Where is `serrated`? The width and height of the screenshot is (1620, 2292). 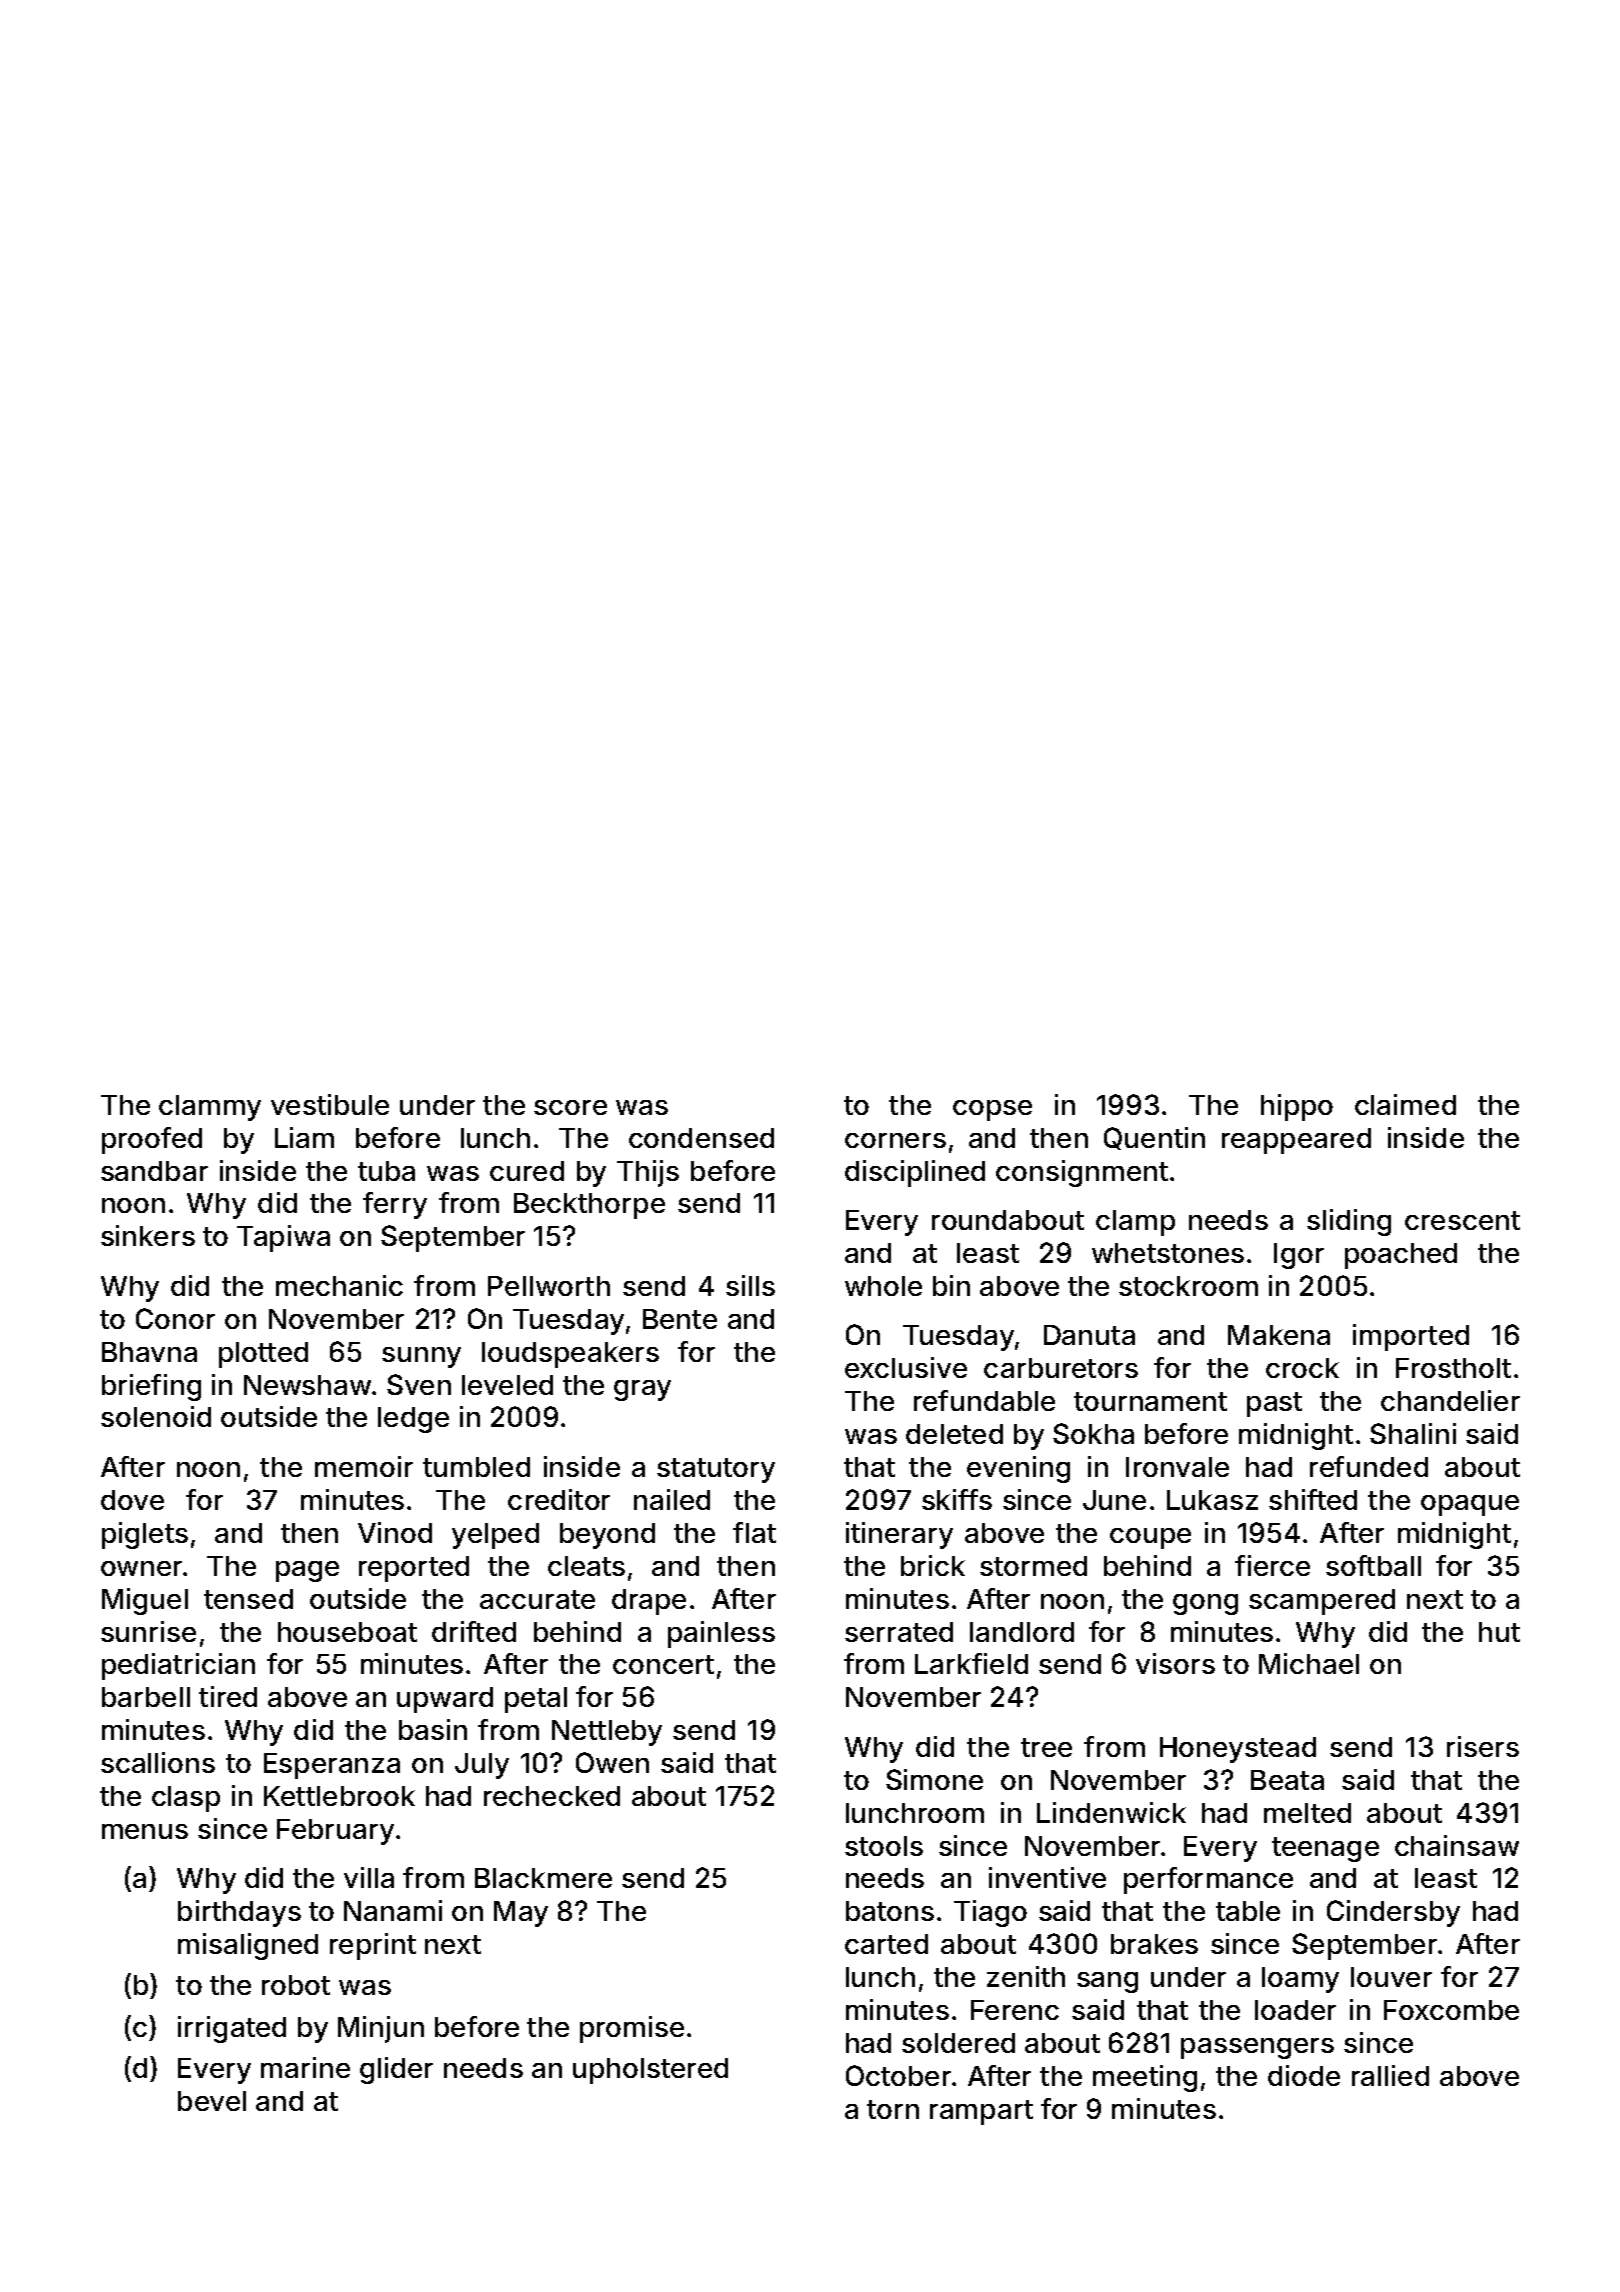
serrated is located at coordinates (899, 1632).
